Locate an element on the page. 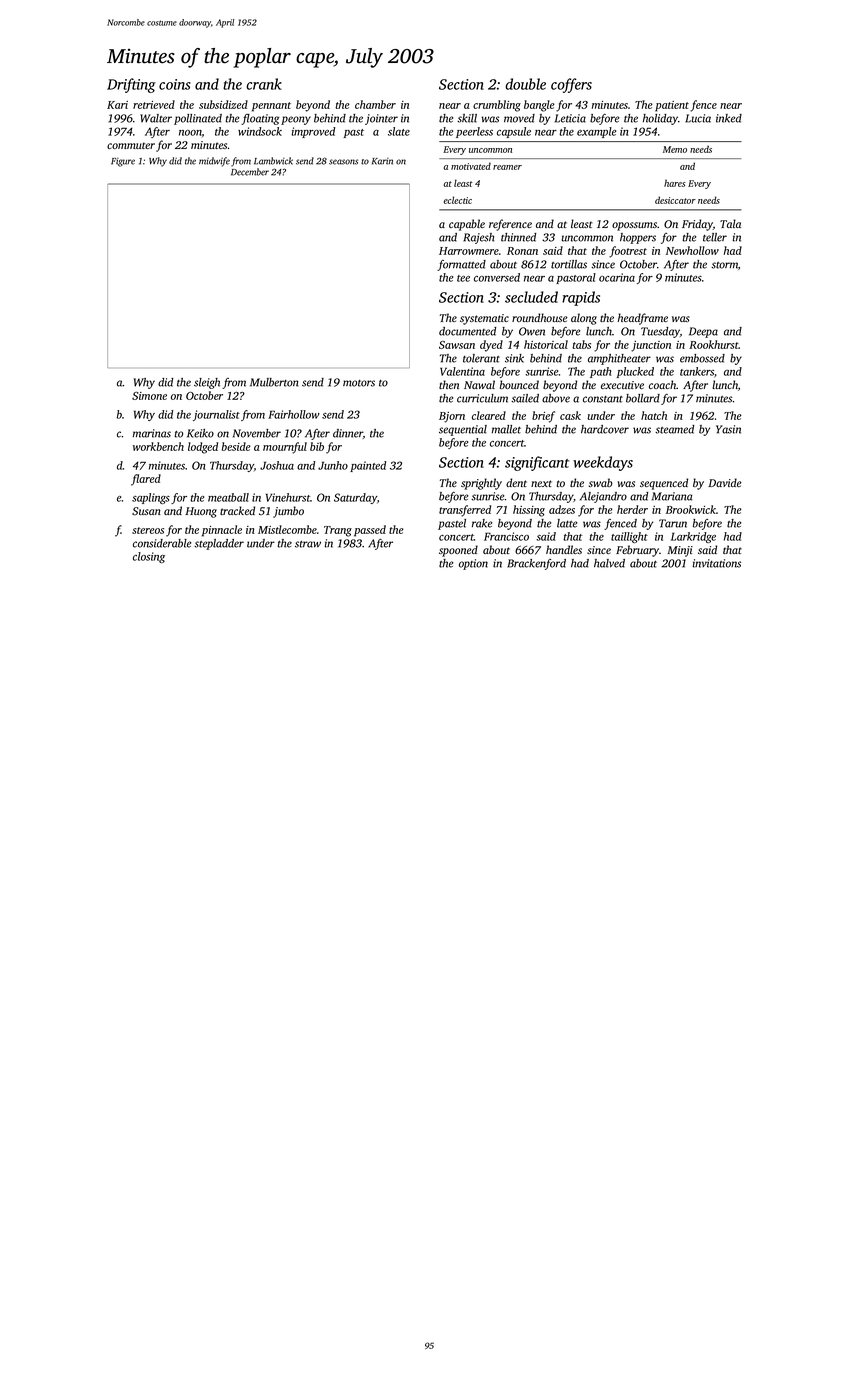  invitations is located at coordinates (717, 563).
